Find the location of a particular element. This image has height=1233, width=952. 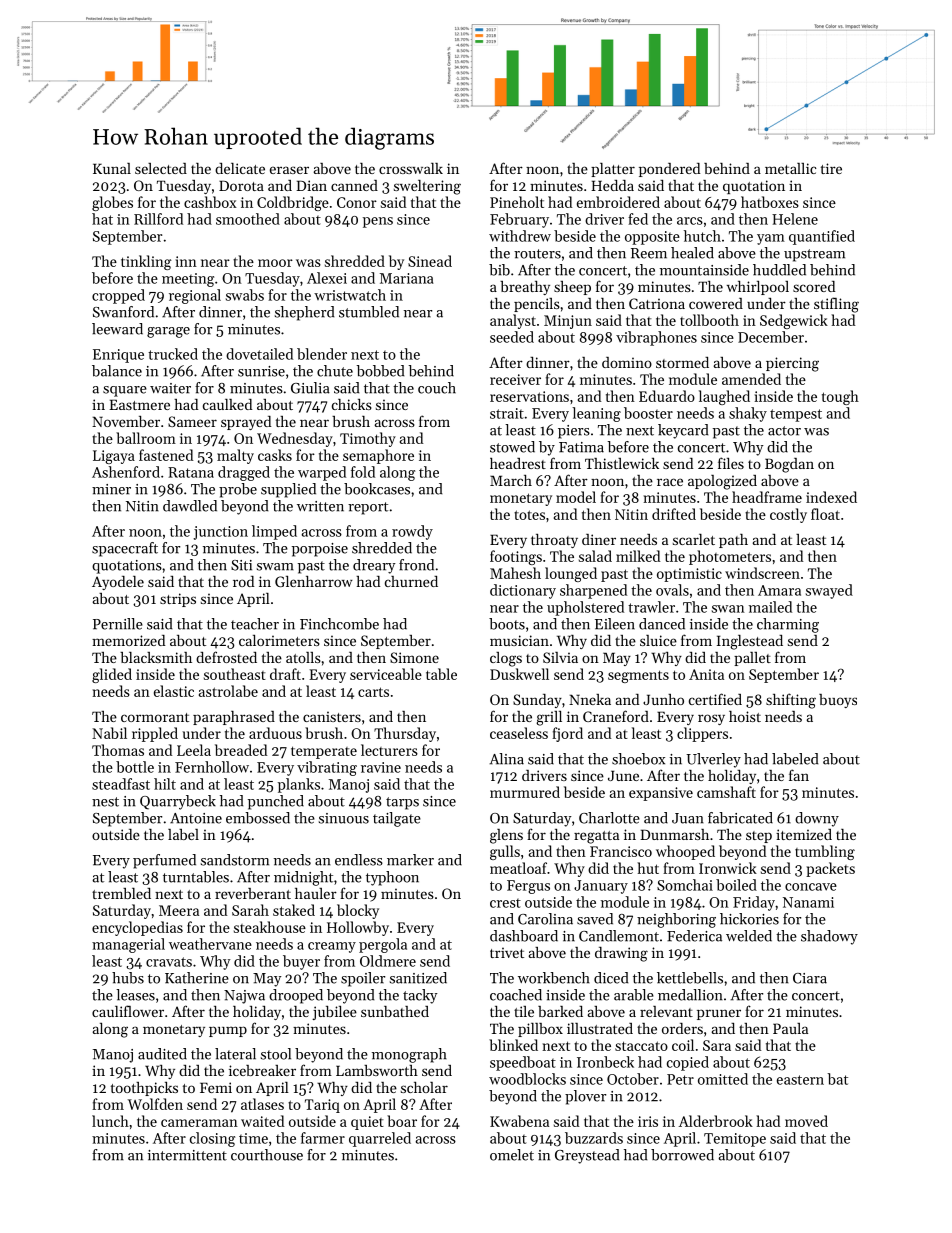

Pineholt is located at coordinates (517, 202).
